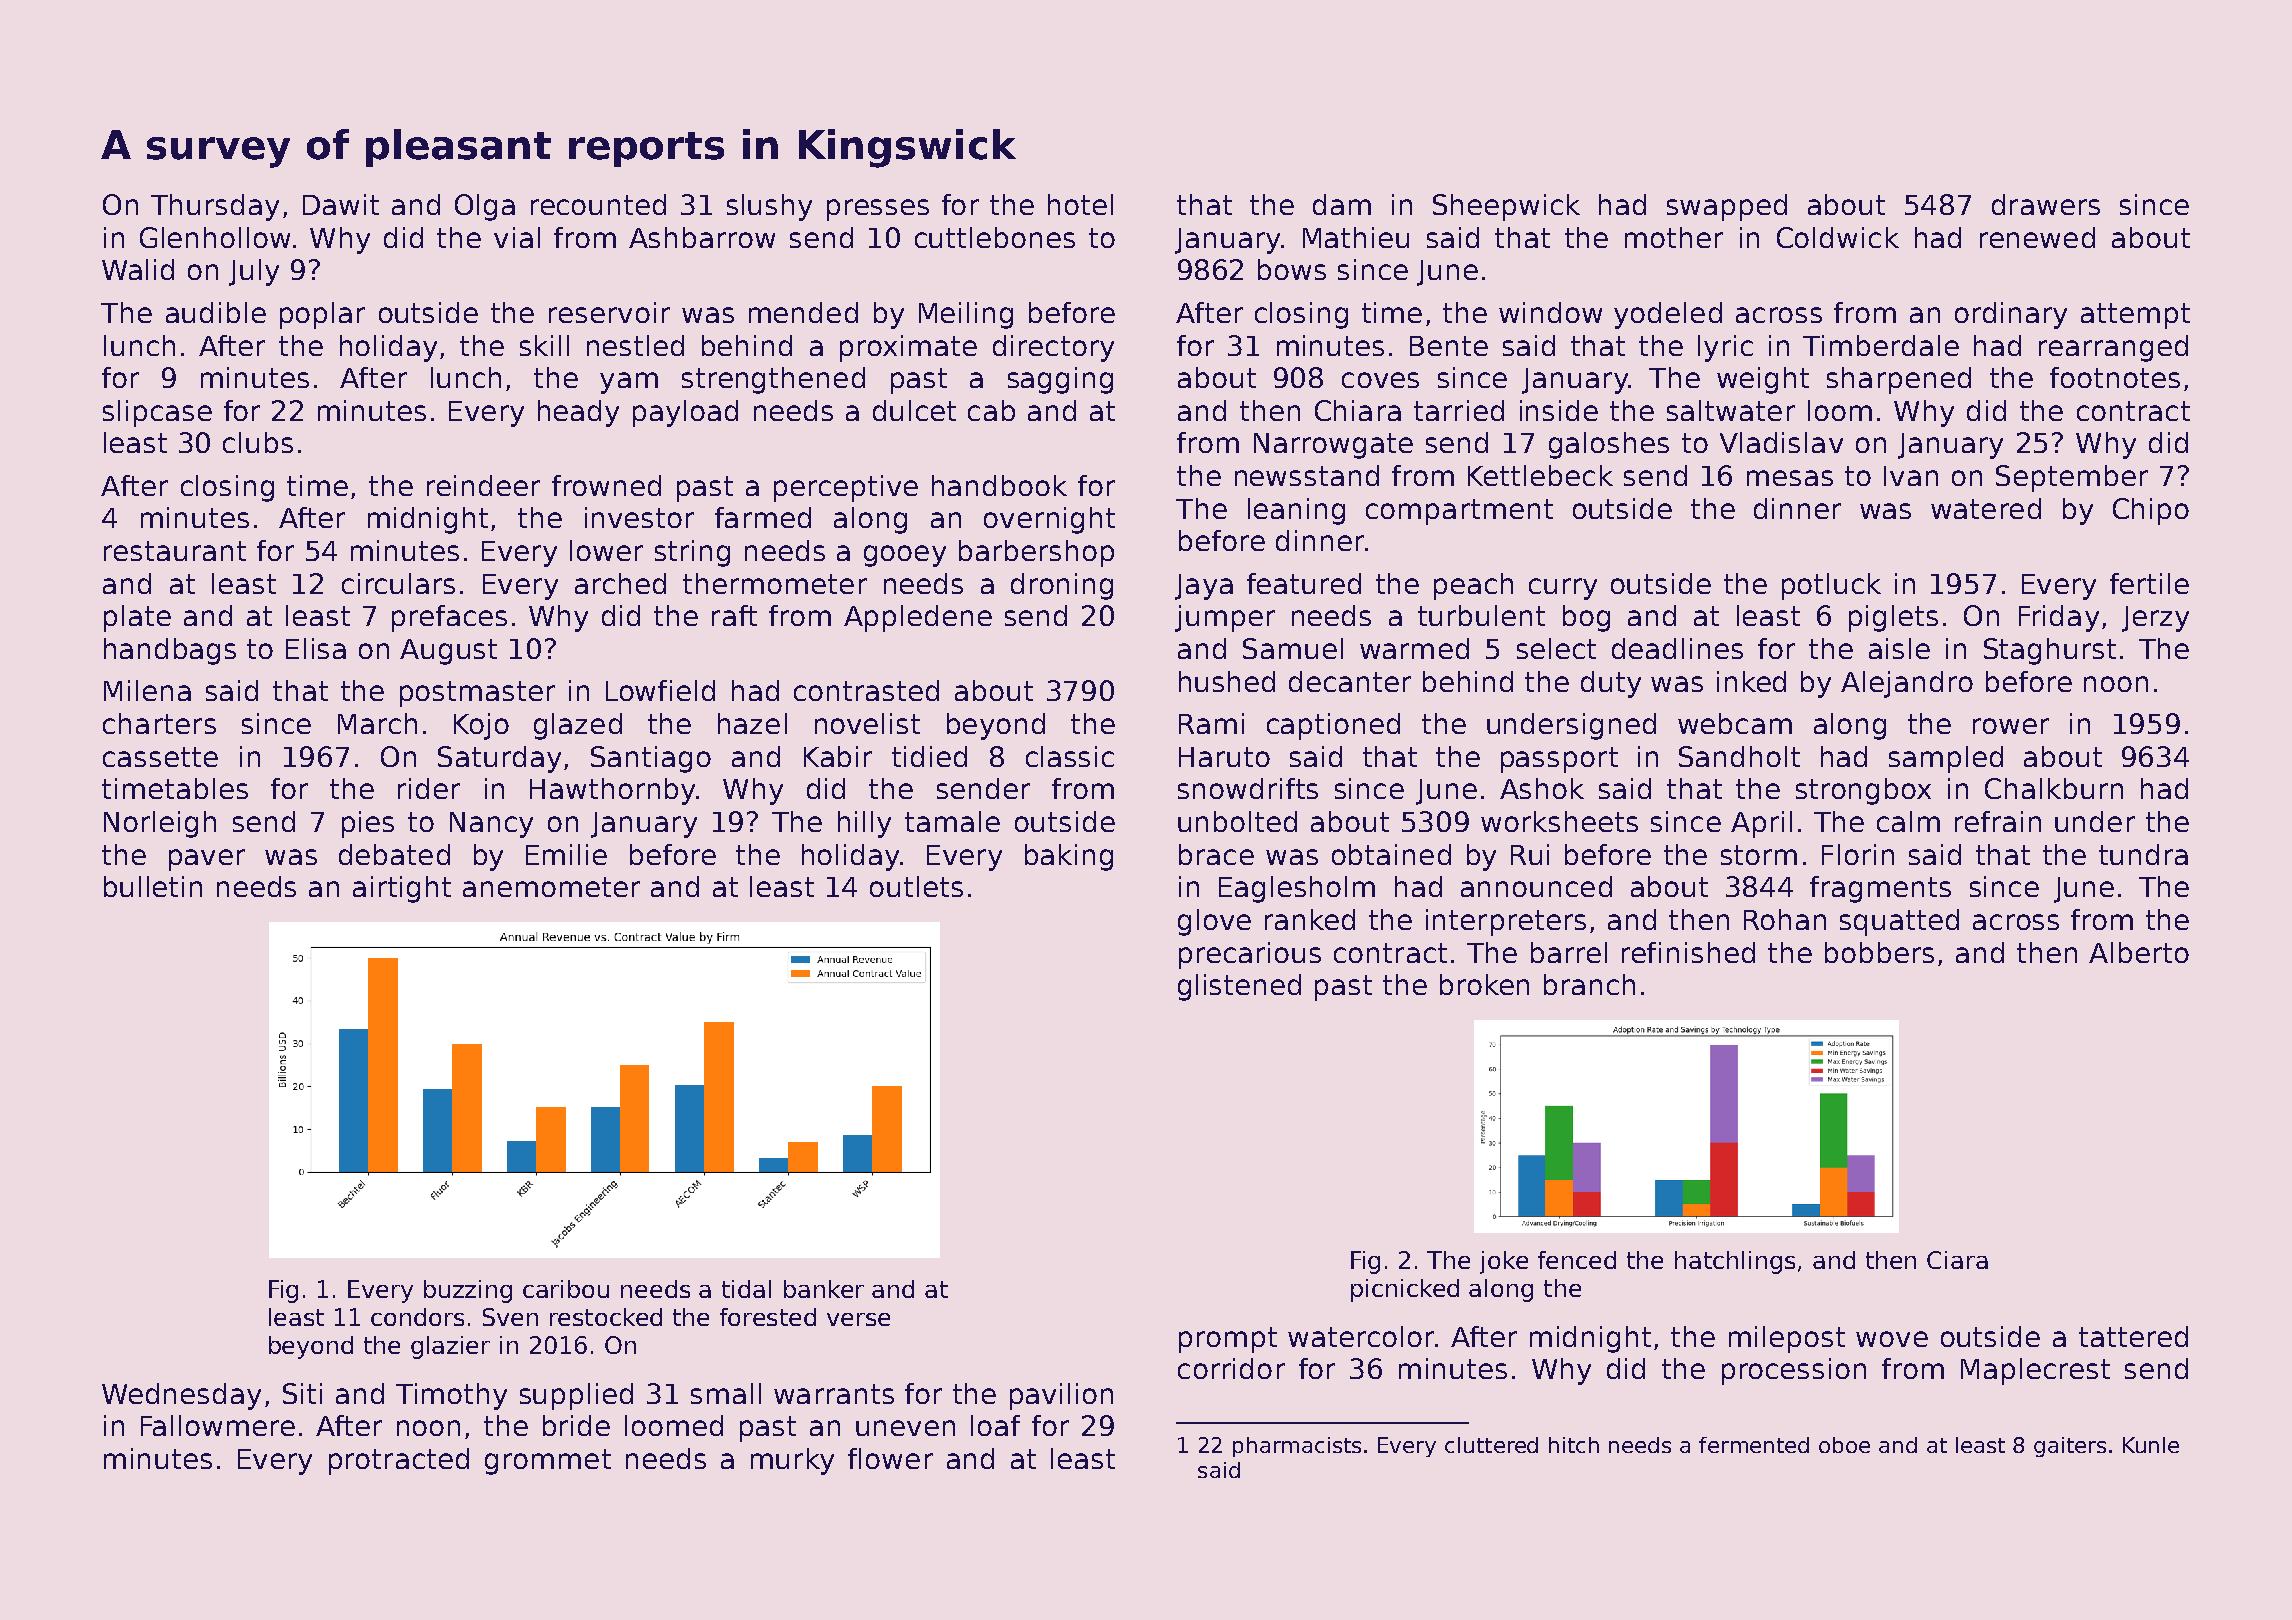 This page has height=1620, width=2292. I want to click on recounted, so click(598, 204).
